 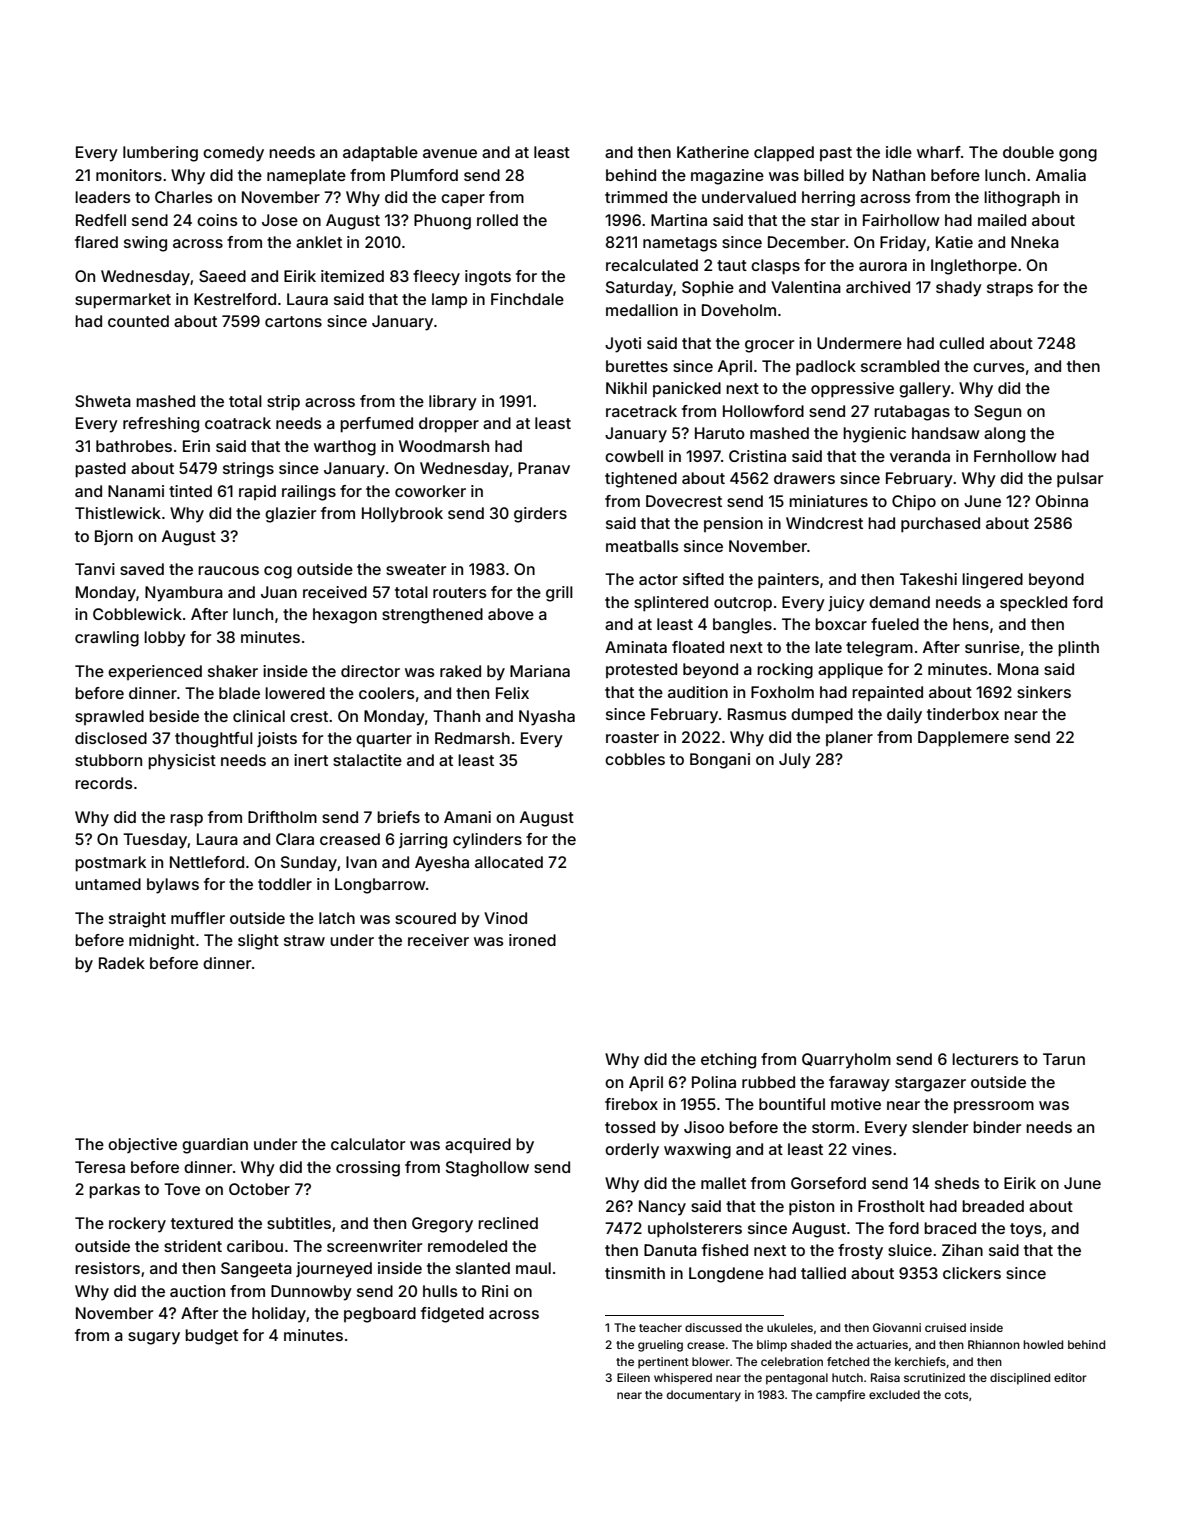 What do you see at coordinates (278, 572) in the screenshot?
I see `cog` at bounding box center [278, 572].
